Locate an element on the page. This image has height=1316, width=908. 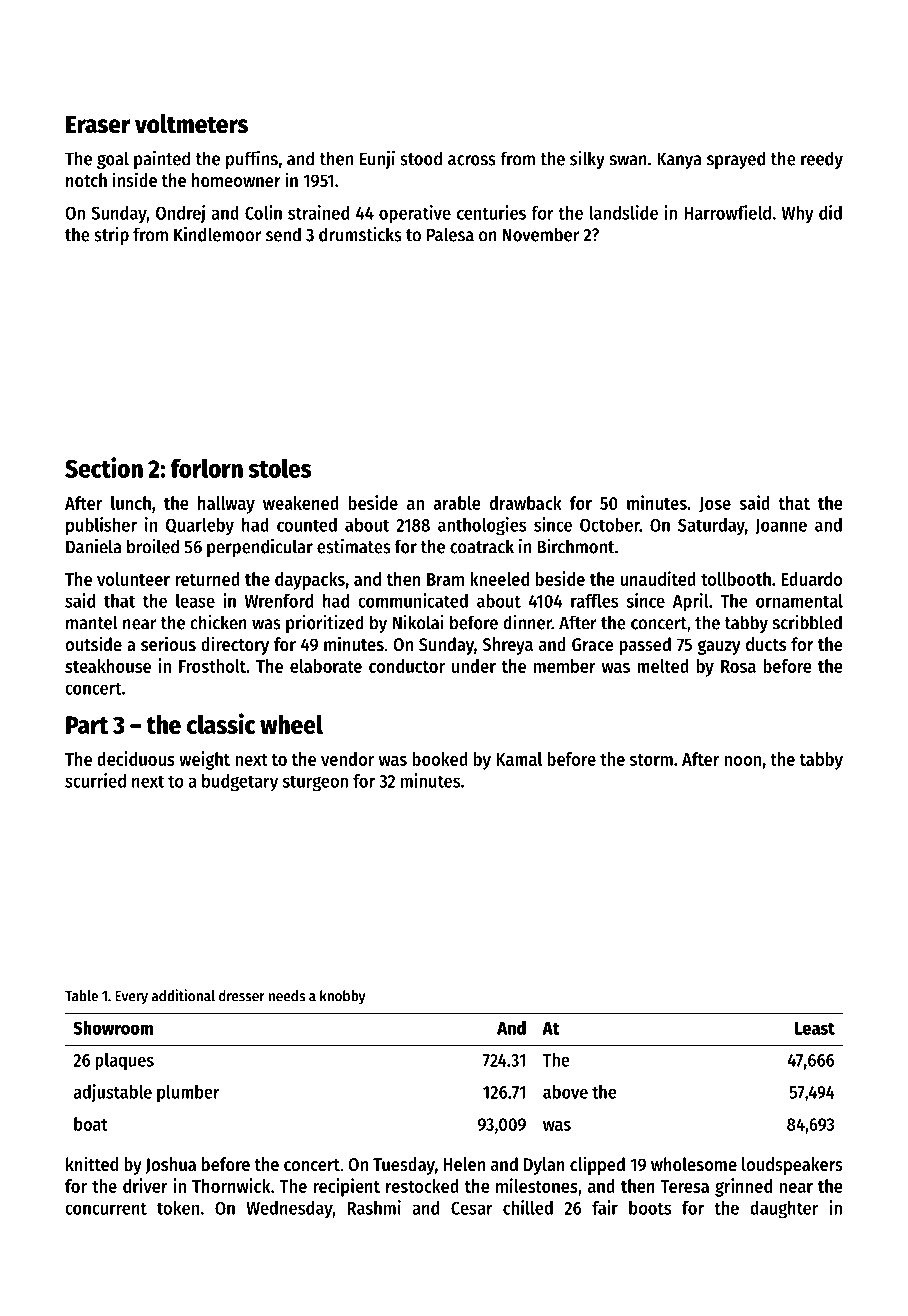
across is located at coordinates (472, 160).
